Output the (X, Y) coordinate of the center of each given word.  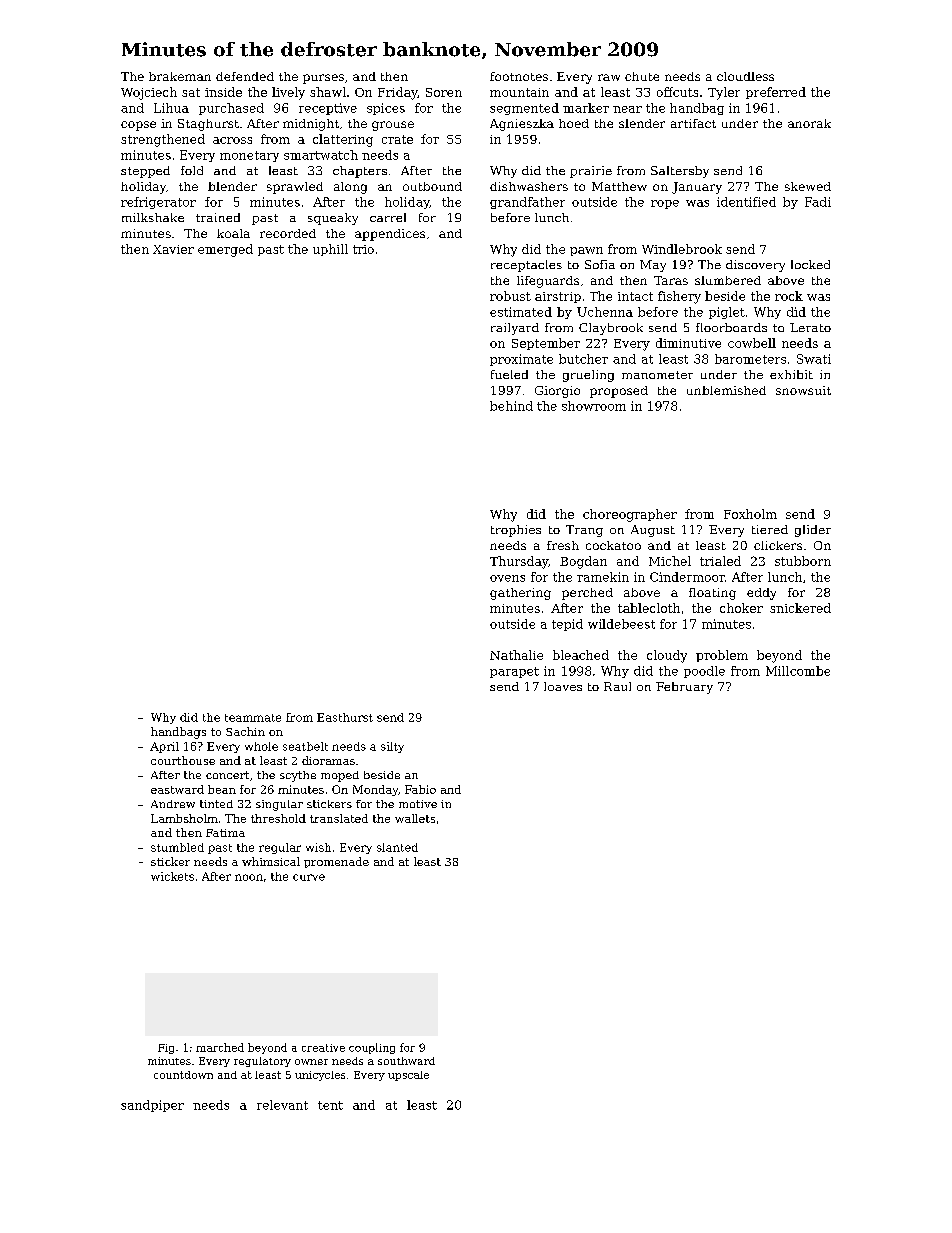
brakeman (180, 76)
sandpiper (152, 1106)
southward (406, 1061)
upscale (408, 1076)
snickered (800, 608)
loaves (563, 686)
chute (642, 76)
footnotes (519, 76)
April (164, 747)
